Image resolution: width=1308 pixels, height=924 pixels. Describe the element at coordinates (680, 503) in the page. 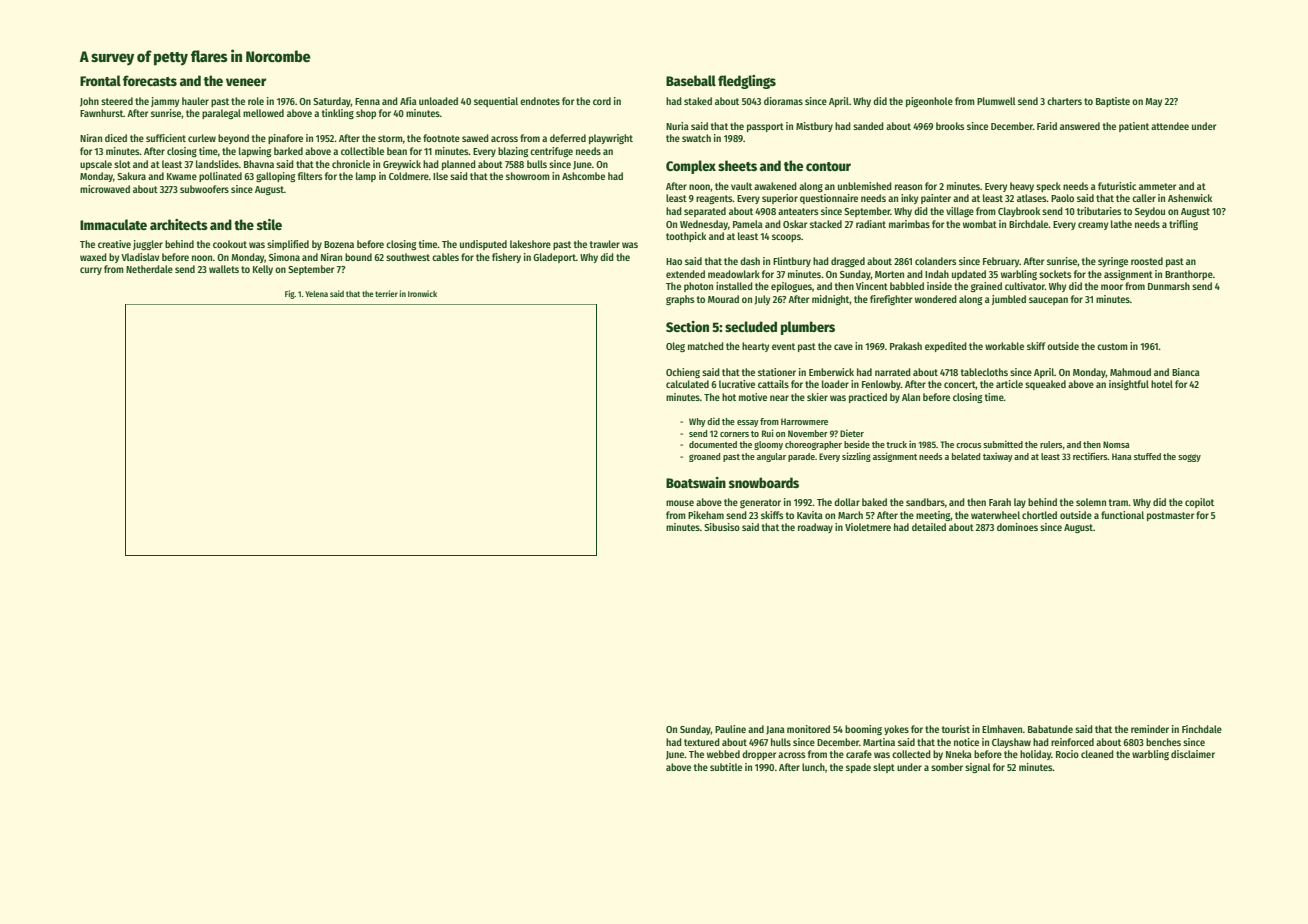

I see `mouse` at that location.
